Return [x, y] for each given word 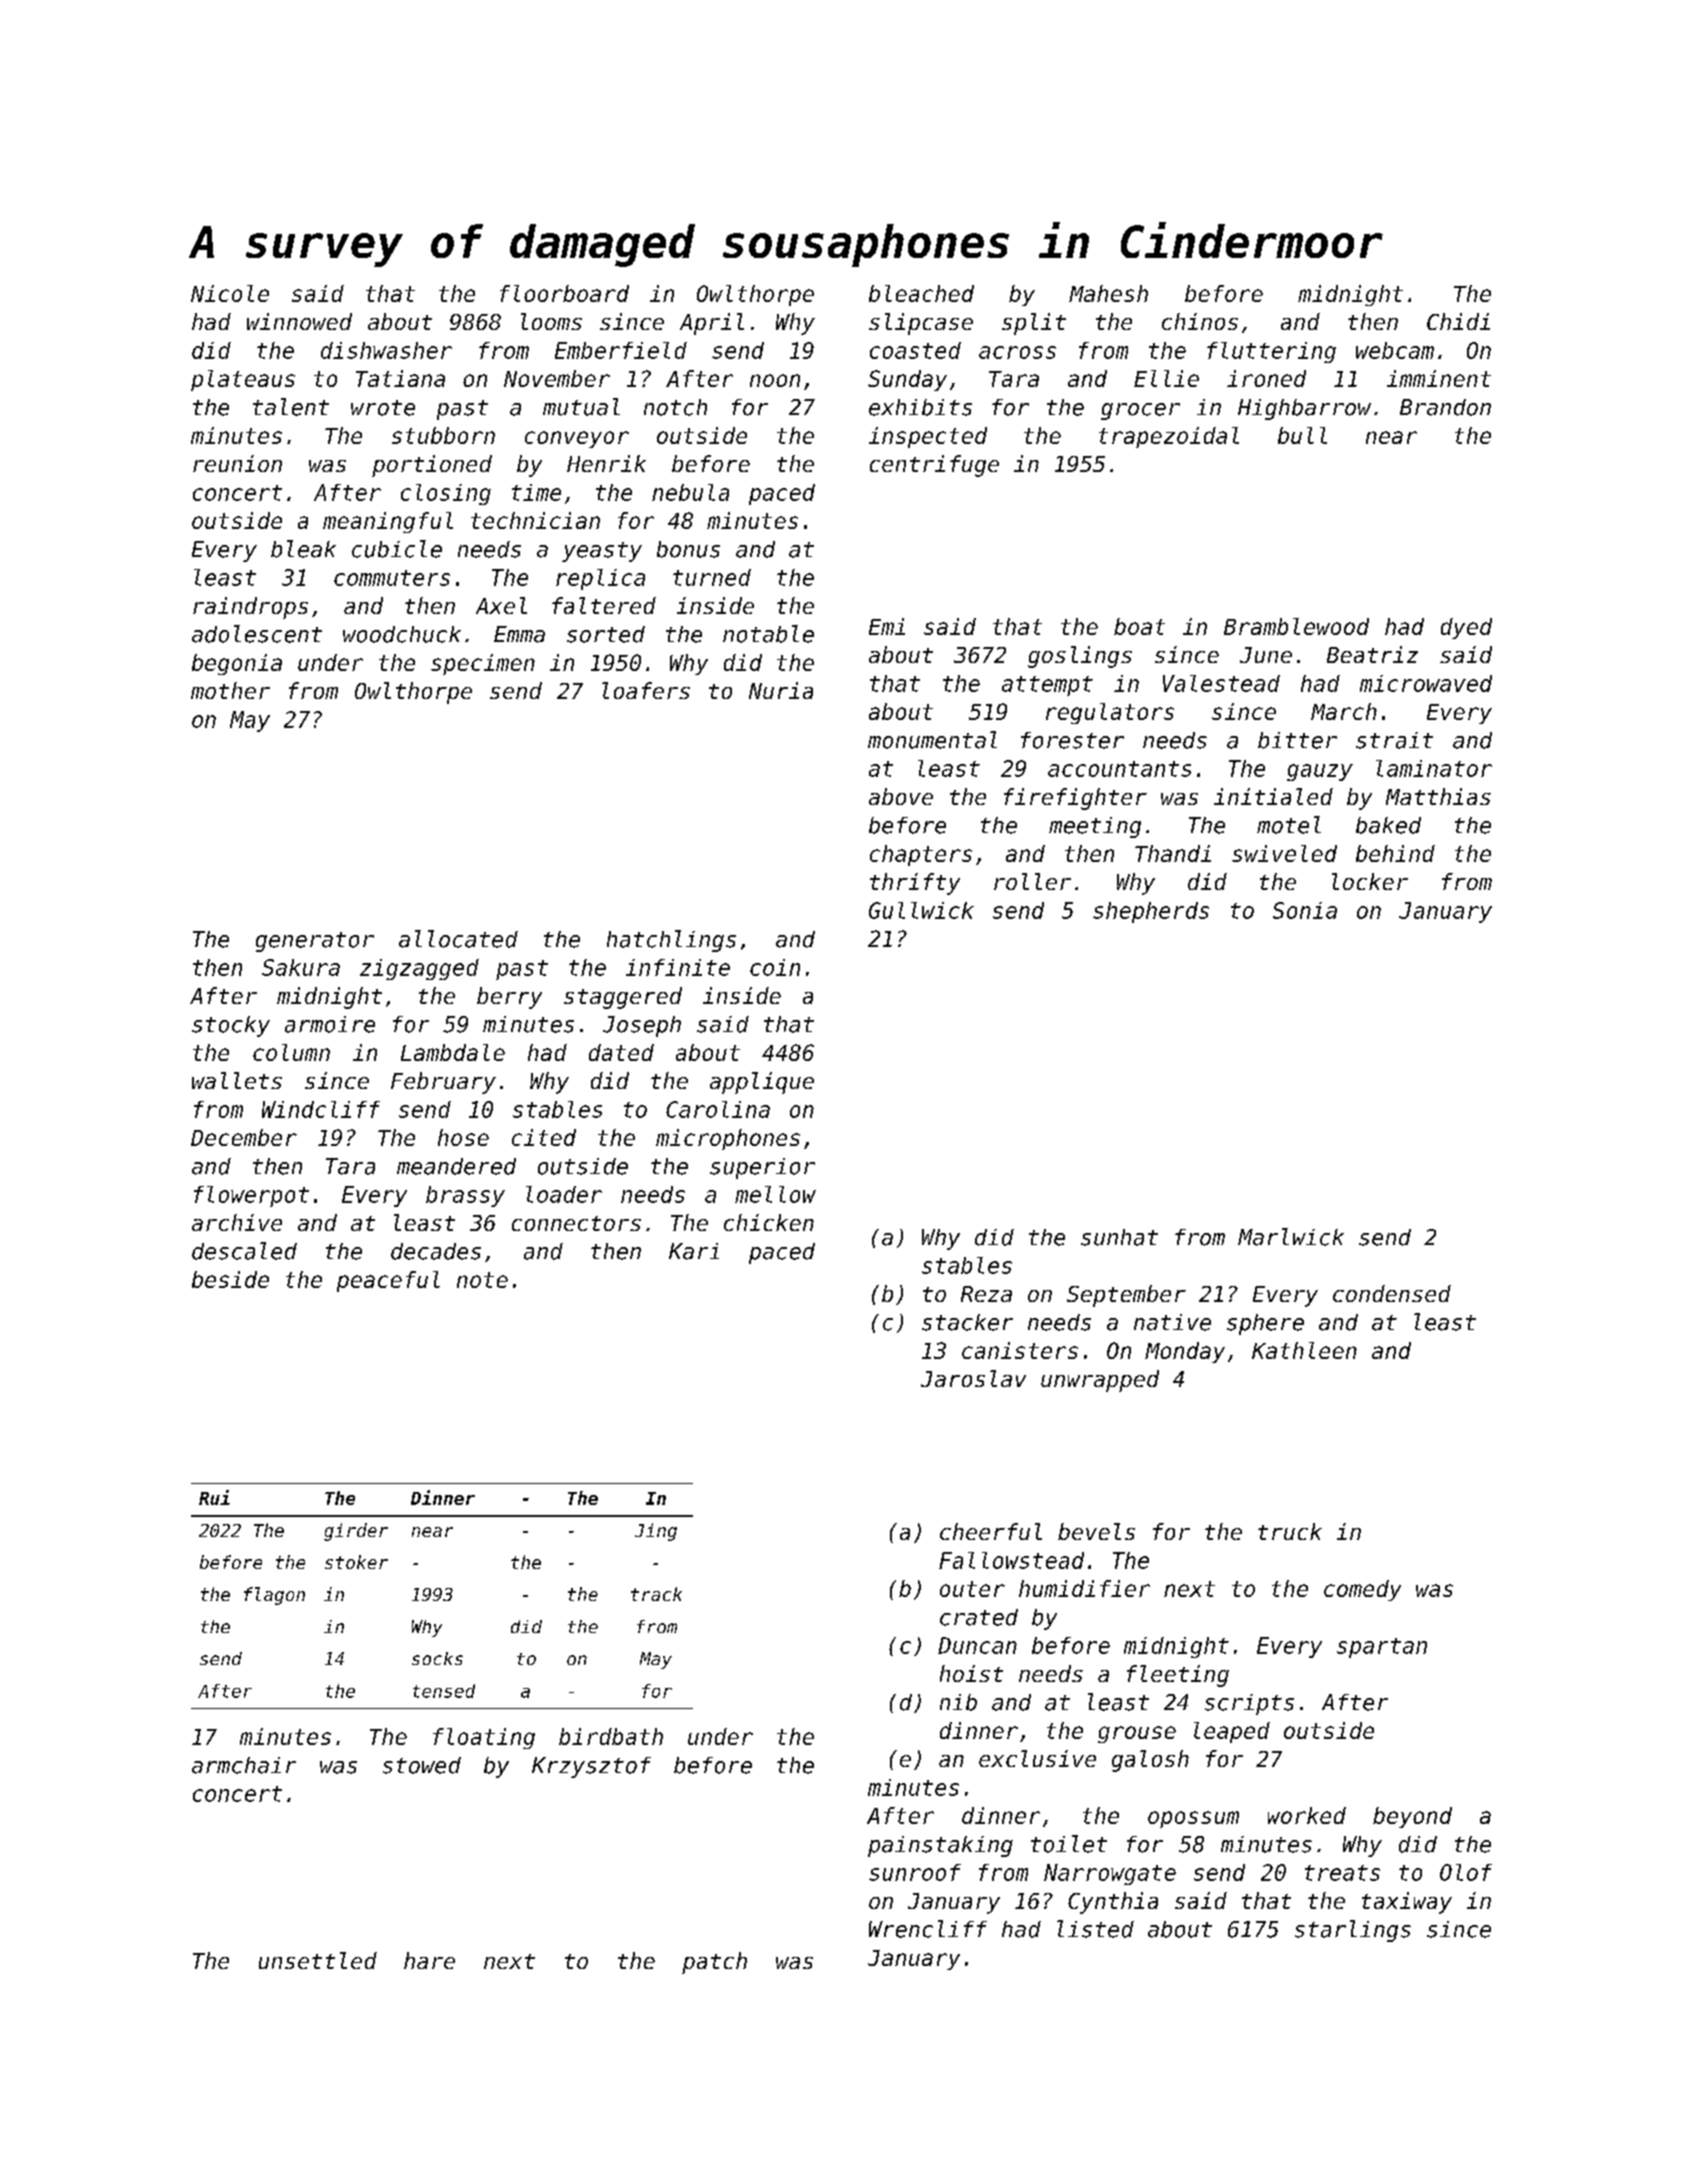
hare [429, 1960]
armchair [244, 1765]
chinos [1200, 321]
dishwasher [386, 350]
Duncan [977, 1645]
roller [1032, 881]
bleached [921, 293]
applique [762, 1083]
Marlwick [1291, 1237]
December [244, 1137]
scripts [1249, 1704]
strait [1394, 740]
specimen [483, 664]
